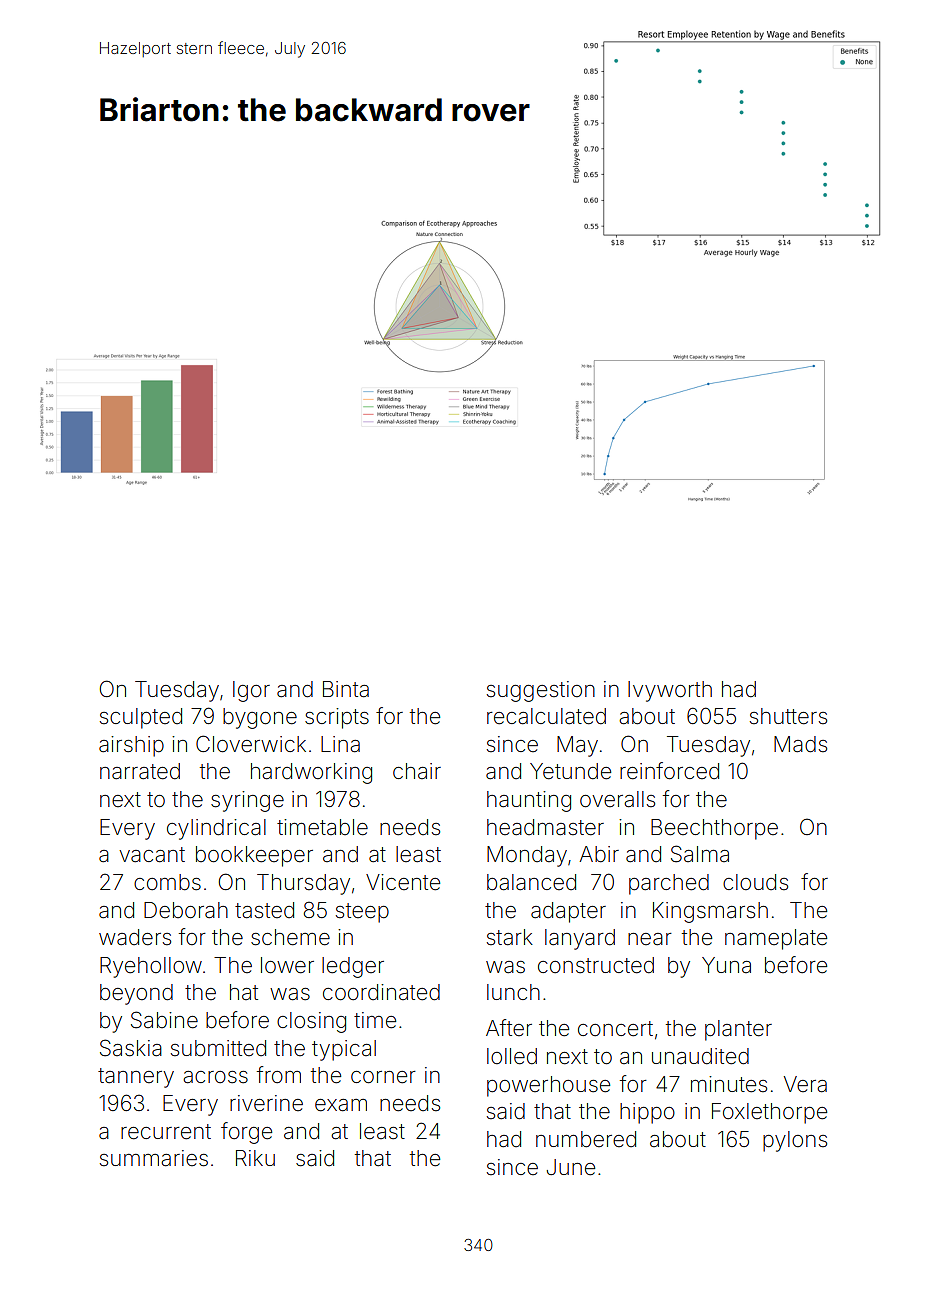 Image resolution: width=927 pixels, height=1316 pixels. Describe the element at coordinates (131, 746) in the screenshot. I see `airship` at that location.
